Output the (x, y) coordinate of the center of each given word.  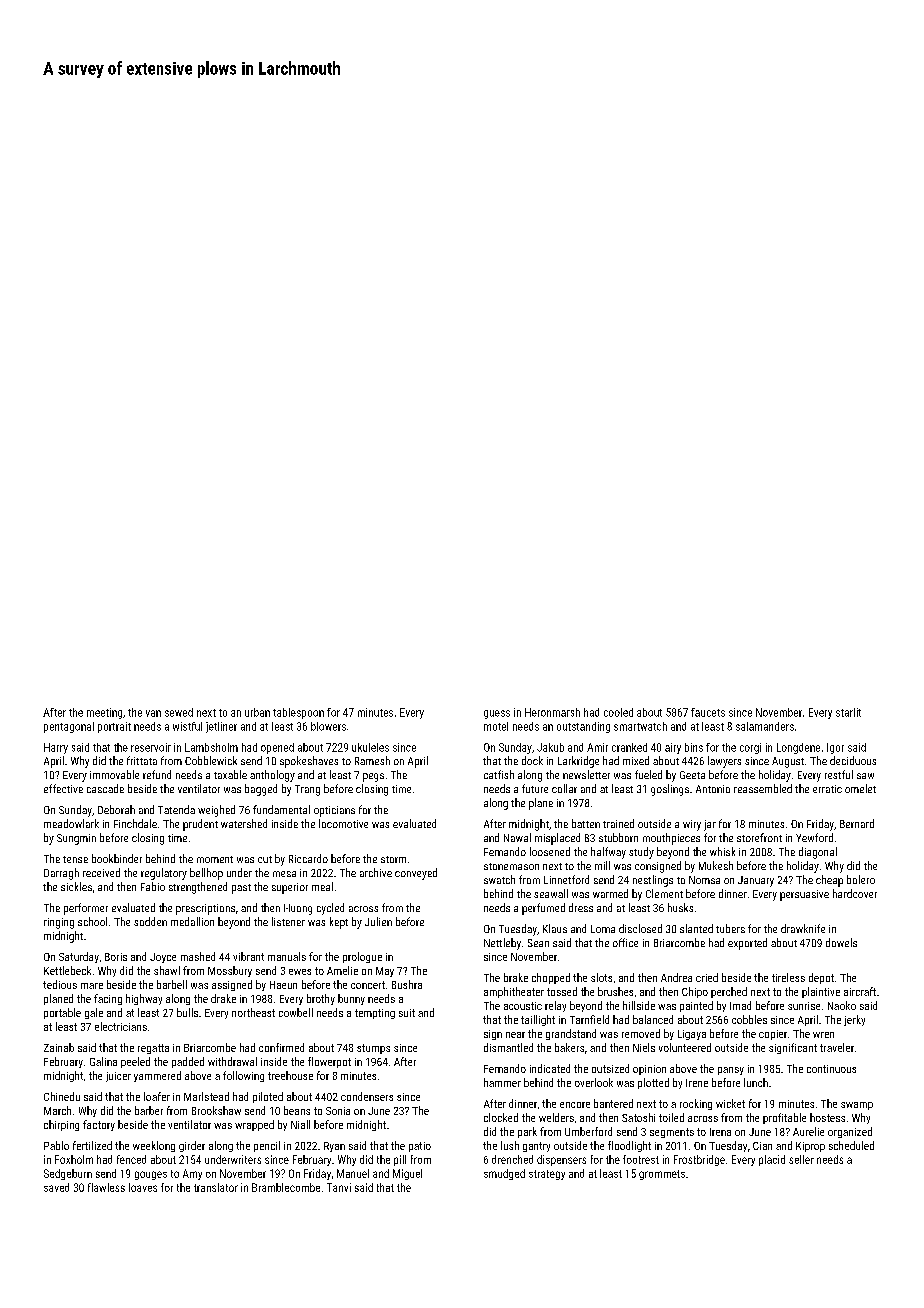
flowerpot (329, 1062)
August (788, 762)
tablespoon (298, 713)
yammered (157, 1076)
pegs (373, 777)
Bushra (407, 984)
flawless (106, 1187)
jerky (854, 1020)
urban (257, 712)
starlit (848, 712)
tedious (60, 984)
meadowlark (71, 823)
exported (747, 944)
